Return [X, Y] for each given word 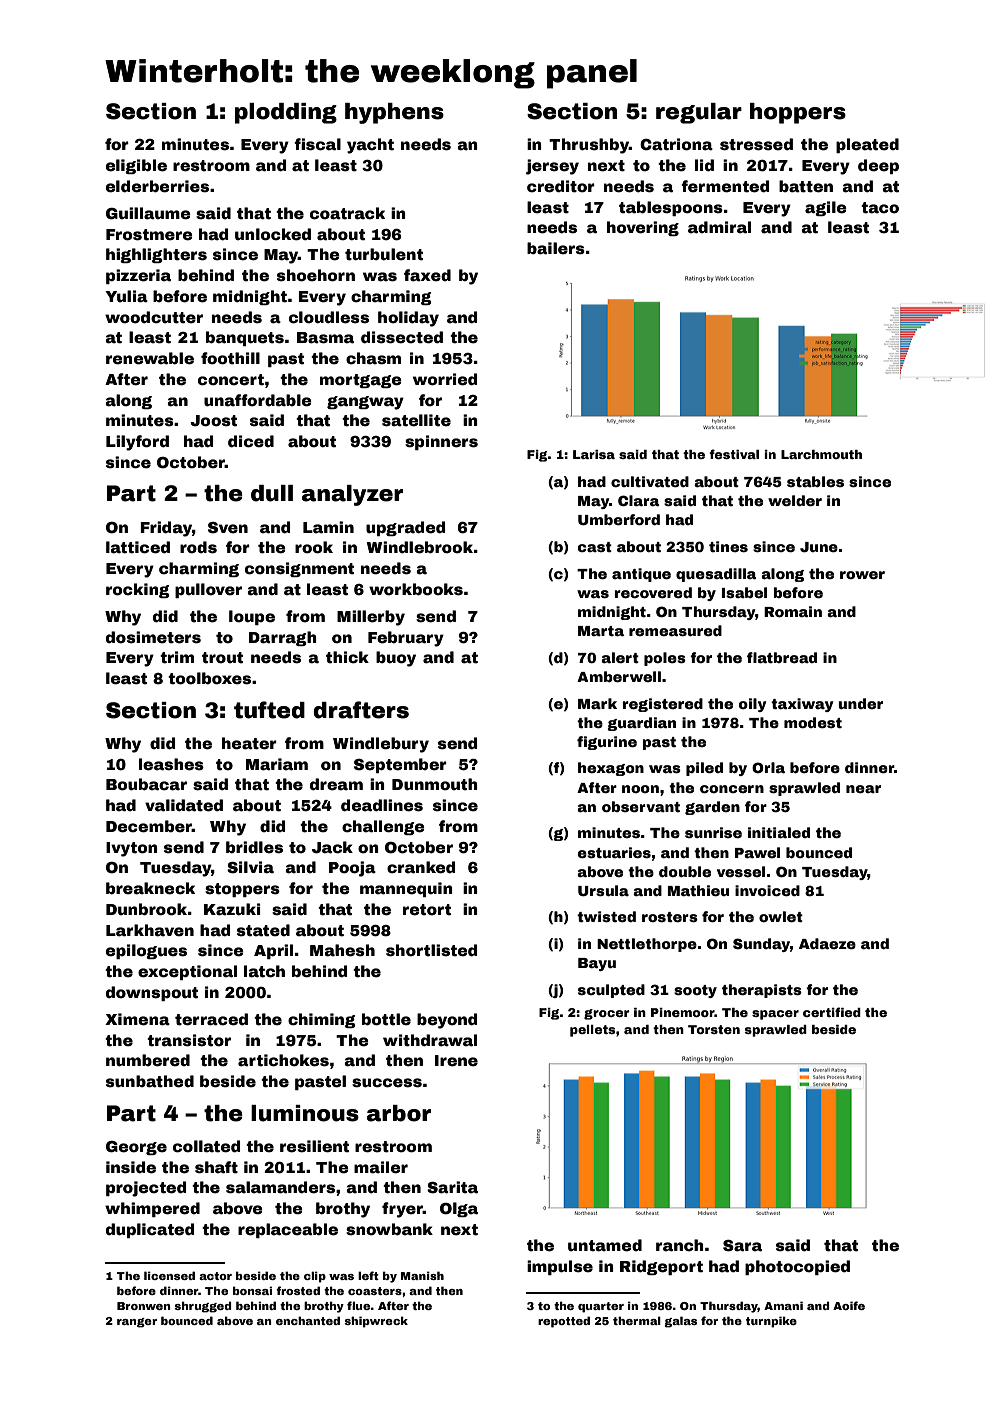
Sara [742, 1246]
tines [728, 546]
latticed [138, 547]
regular [699, 113]
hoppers [798, 113]
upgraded [405, 528]
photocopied [797, 1267]
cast [595, 547]
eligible [136, 166]
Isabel [744, 592]
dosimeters [153, 637]
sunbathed [150, 1081]
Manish [422, 1275]
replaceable [288, 1230]
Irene [456, 1061]
